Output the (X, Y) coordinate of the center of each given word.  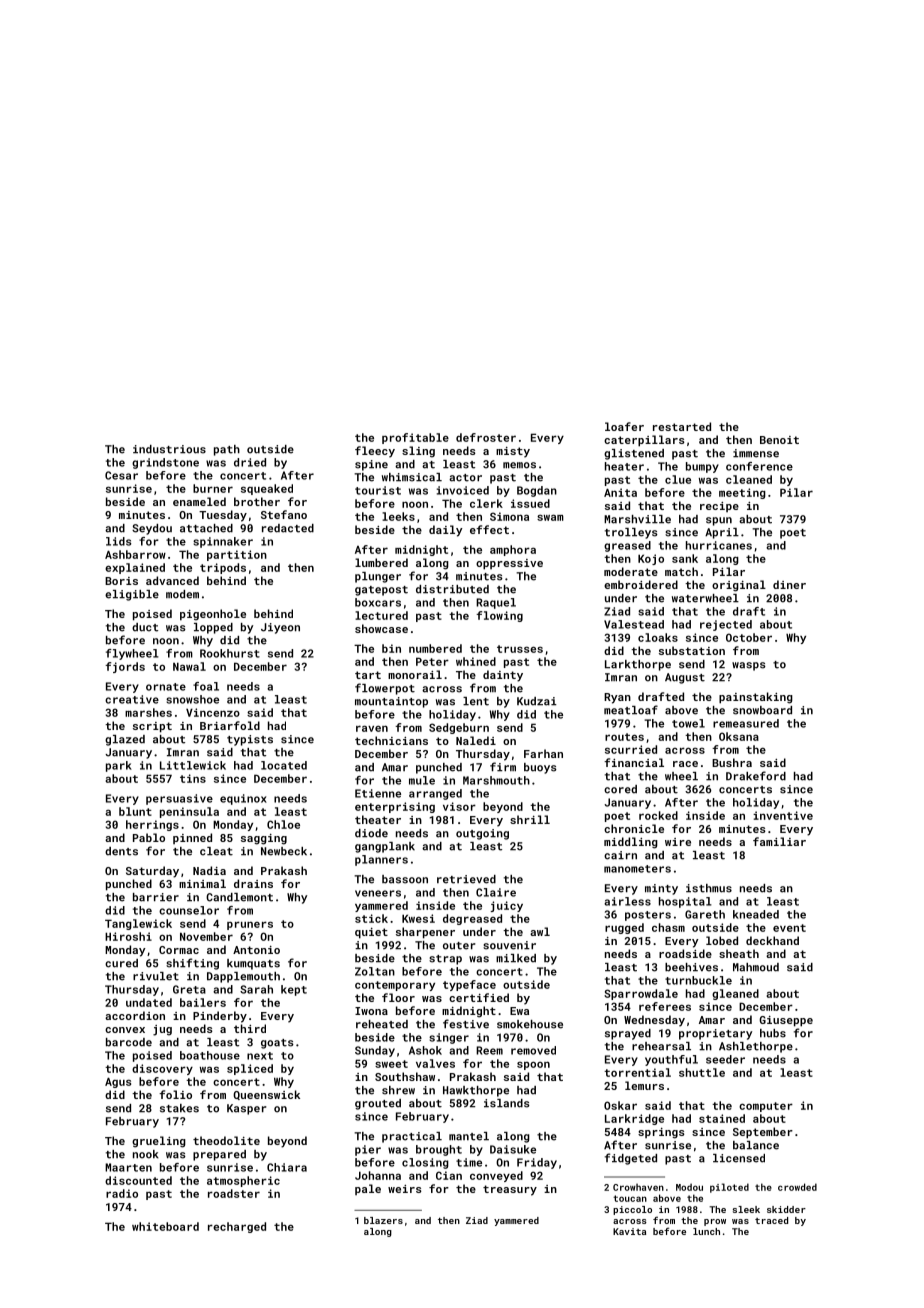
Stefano (284, 514)
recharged (237, 1227)
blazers (383, 1220)
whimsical (412, 477)
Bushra (732, 762)
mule (422, 780)
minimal (202, 883)
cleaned (749, 479)
